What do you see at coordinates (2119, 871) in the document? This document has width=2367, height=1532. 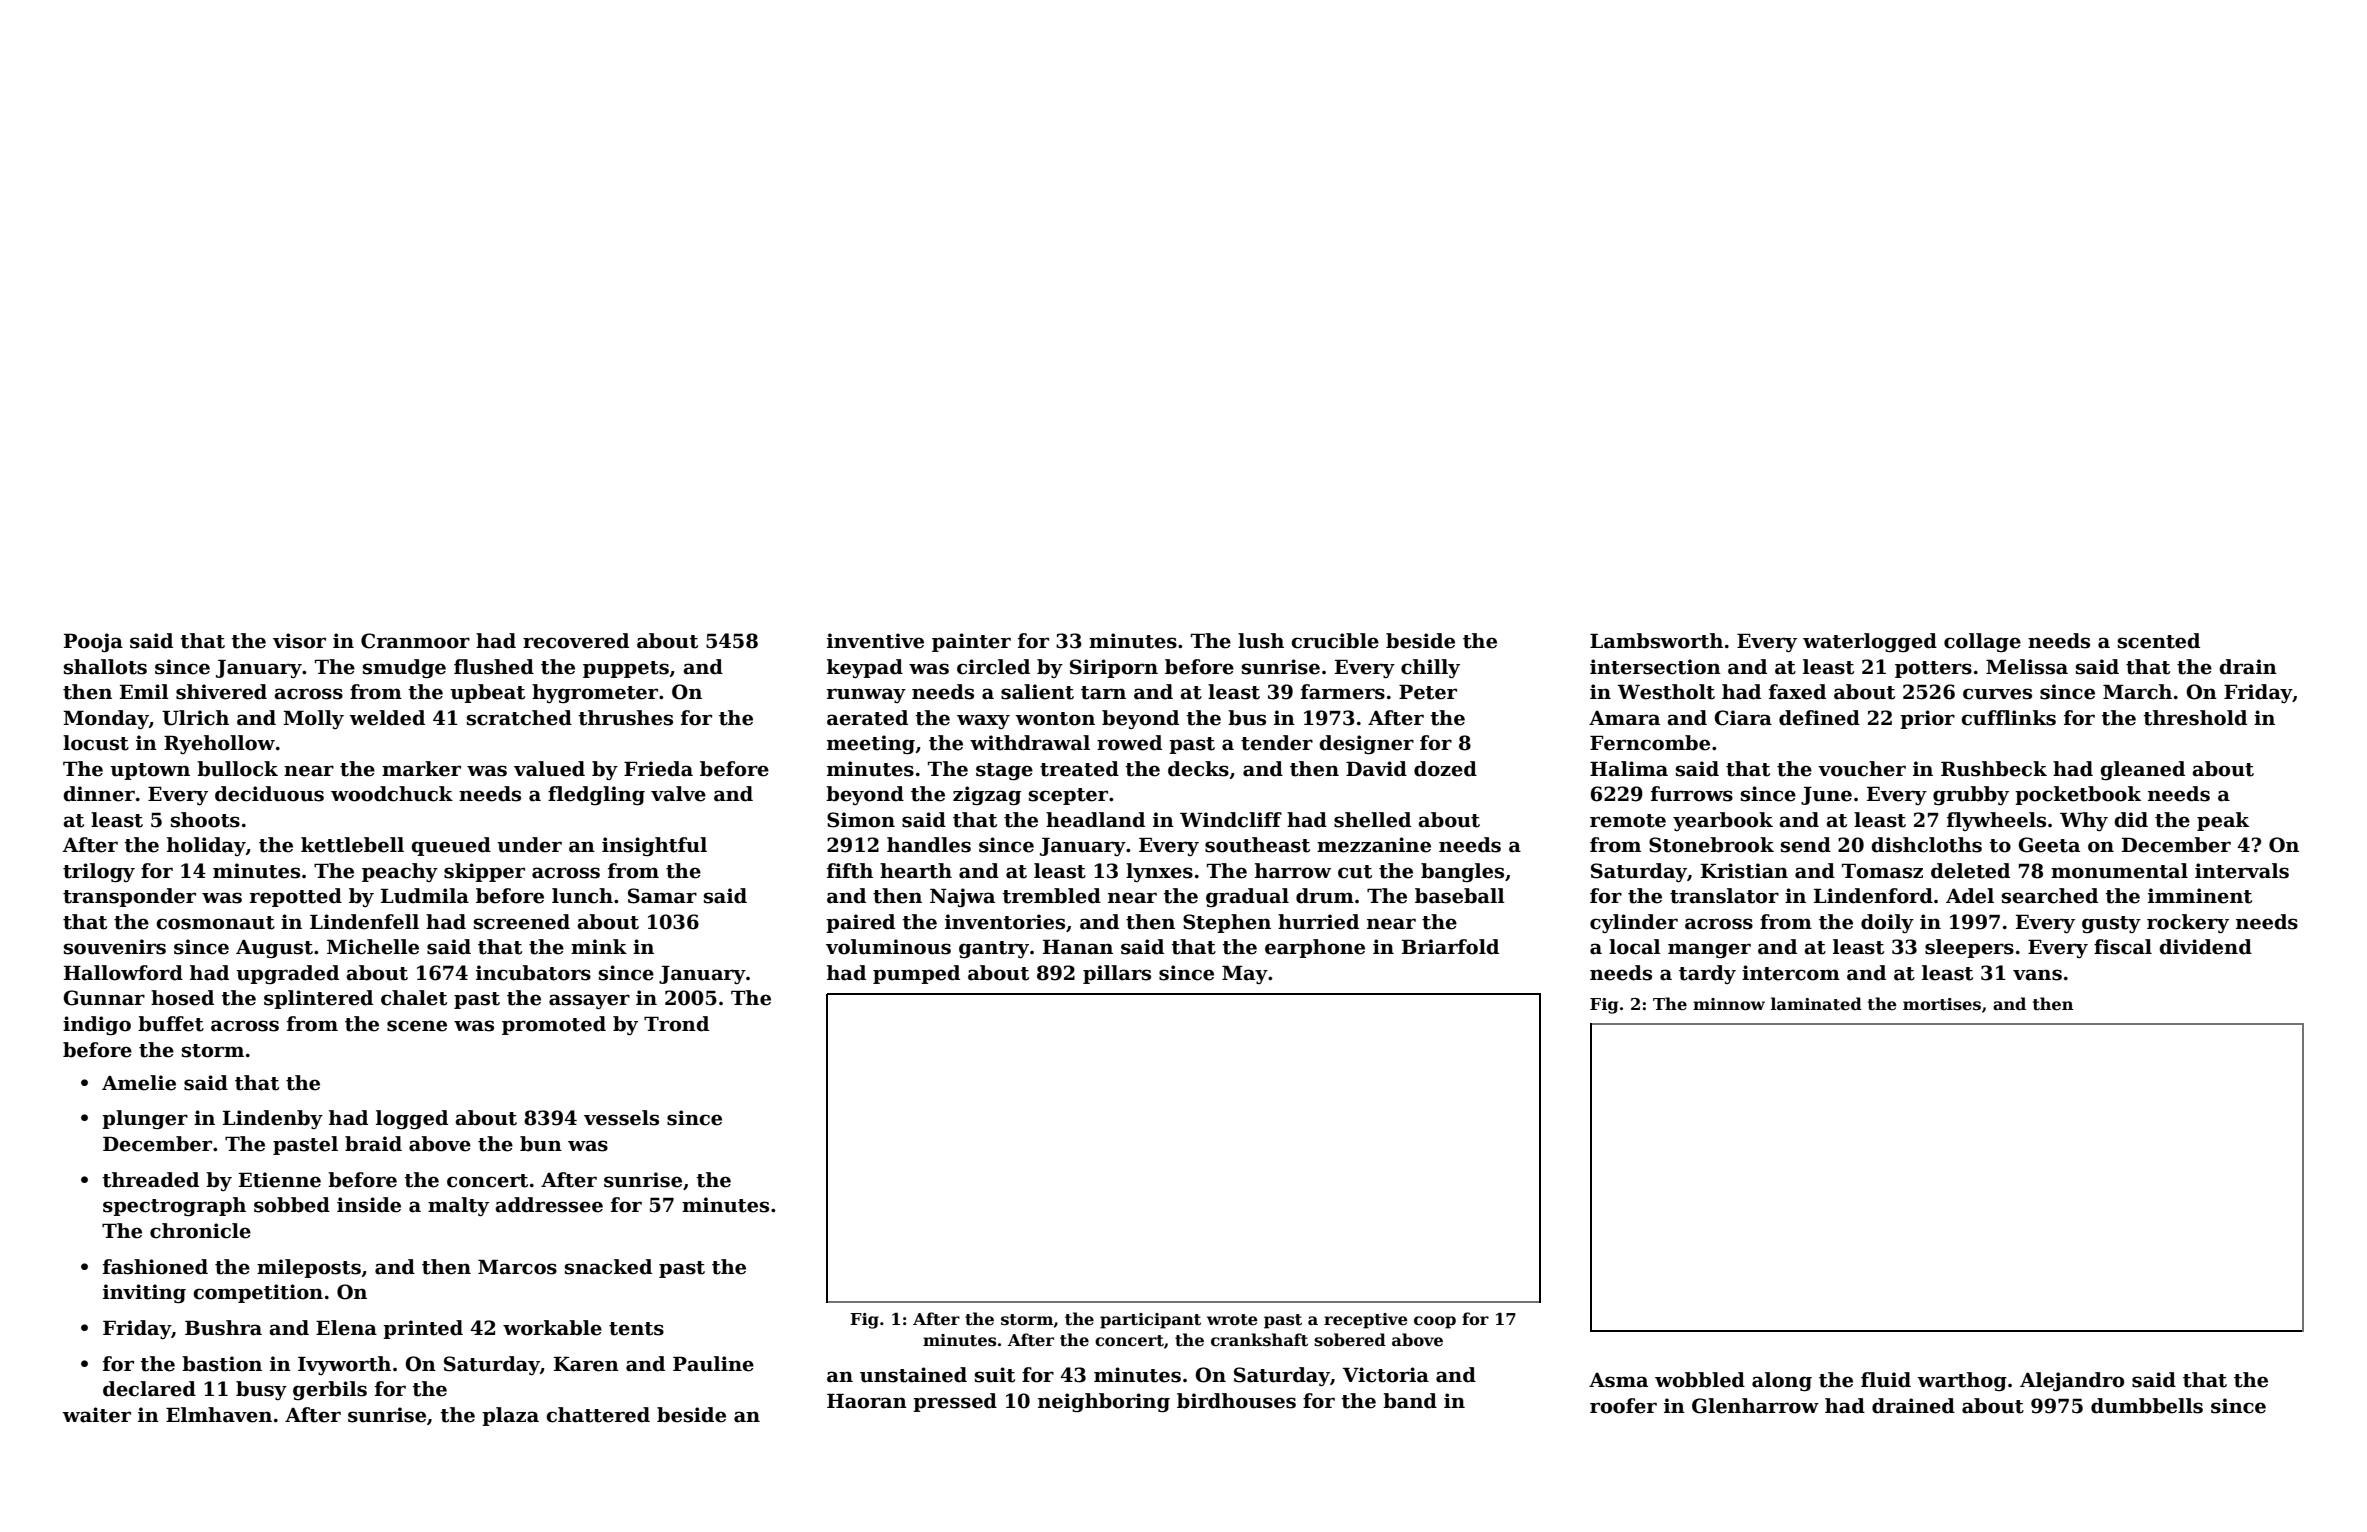 I see `monumental` at bounding box center [2119, 871].
